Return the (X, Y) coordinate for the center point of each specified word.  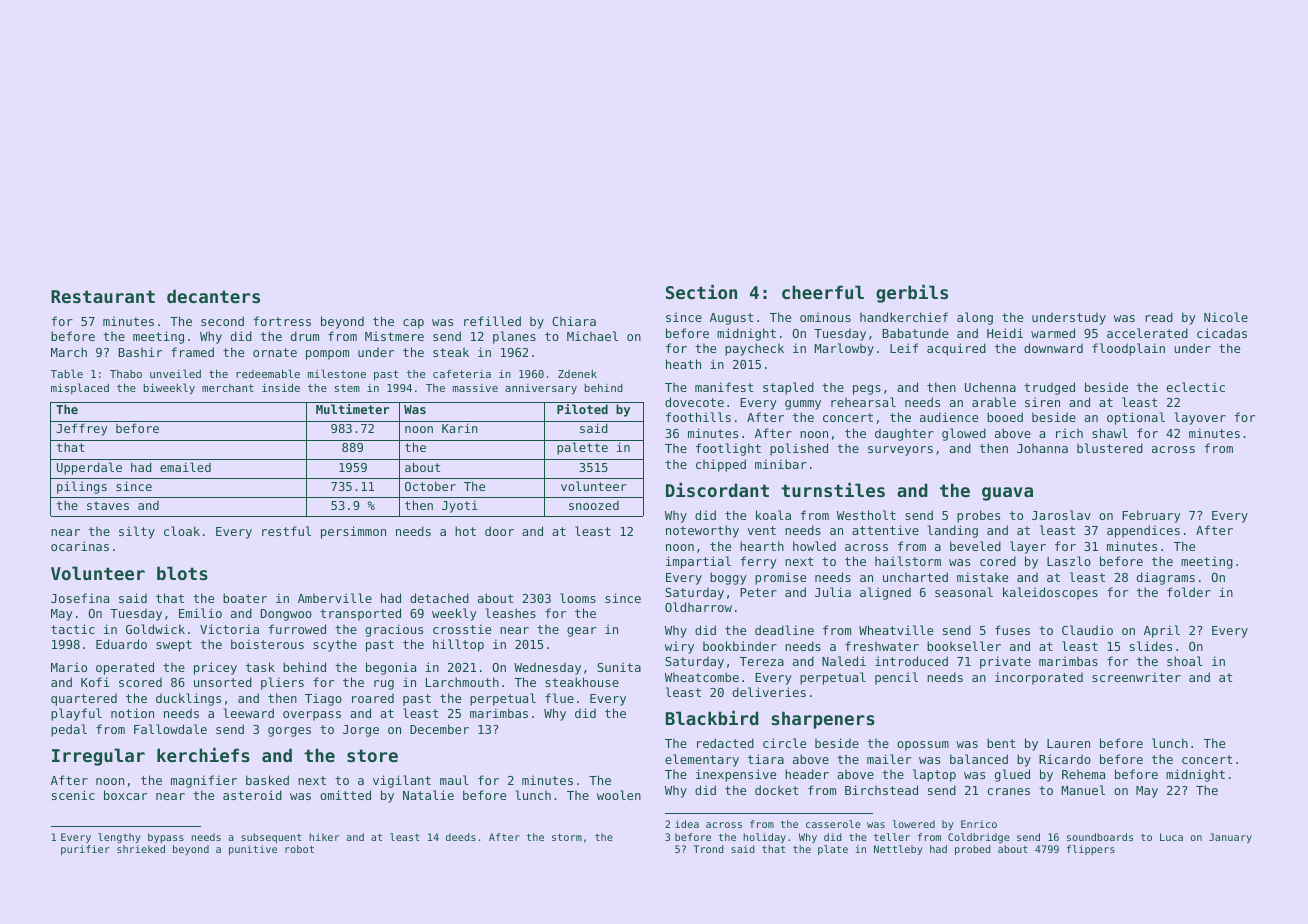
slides (1151, 646)
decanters (213, 296)
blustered (1110, 448)
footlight (728, 449)
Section (701, 292)
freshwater (882, 646)
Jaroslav (1061, 515)
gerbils (912, 294)
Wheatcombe (702, 677)
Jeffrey (82, 429)
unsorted (223, 682)
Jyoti (460, 506)
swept (174, 646)
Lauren (1068, 743)
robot (299, 849)
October (430, 486)
